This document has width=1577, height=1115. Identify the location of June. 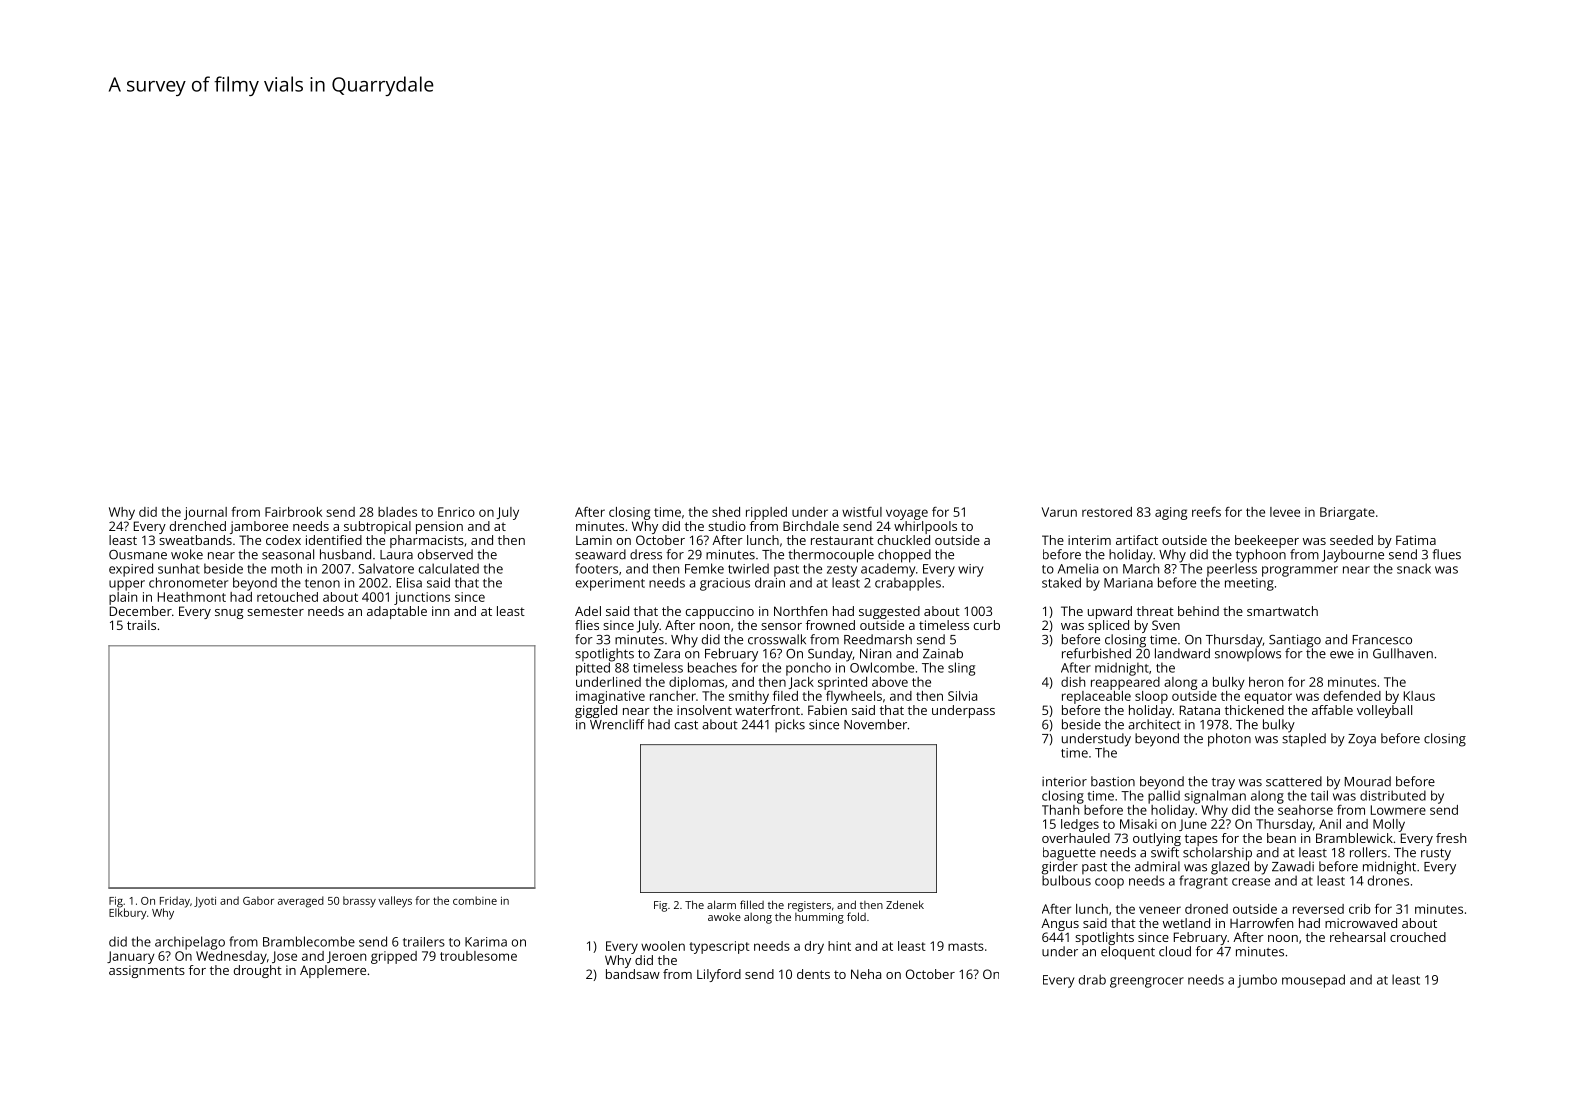
(1193, 825).
